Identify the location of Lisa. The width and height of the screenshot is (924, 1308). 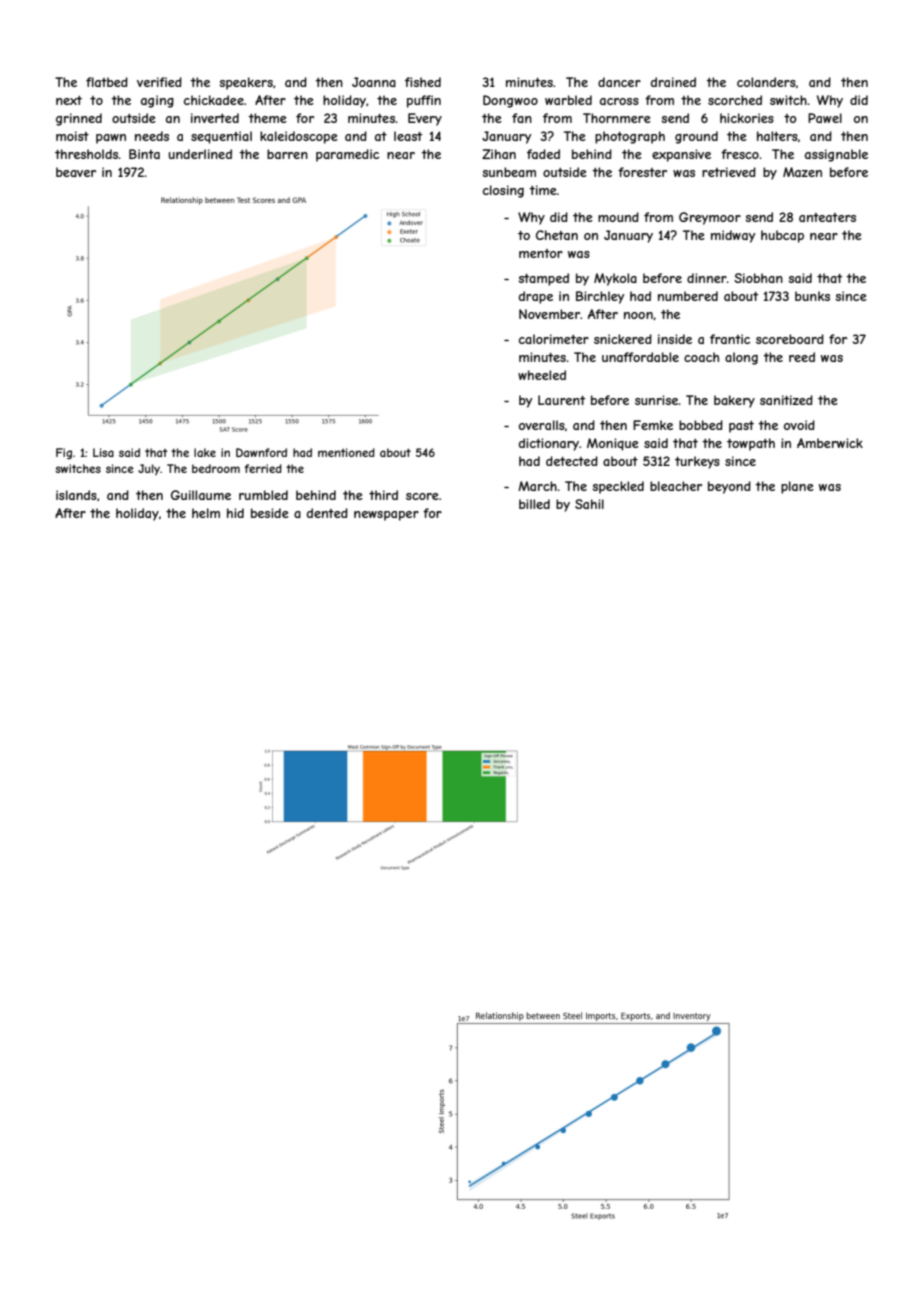
(103, 452).
